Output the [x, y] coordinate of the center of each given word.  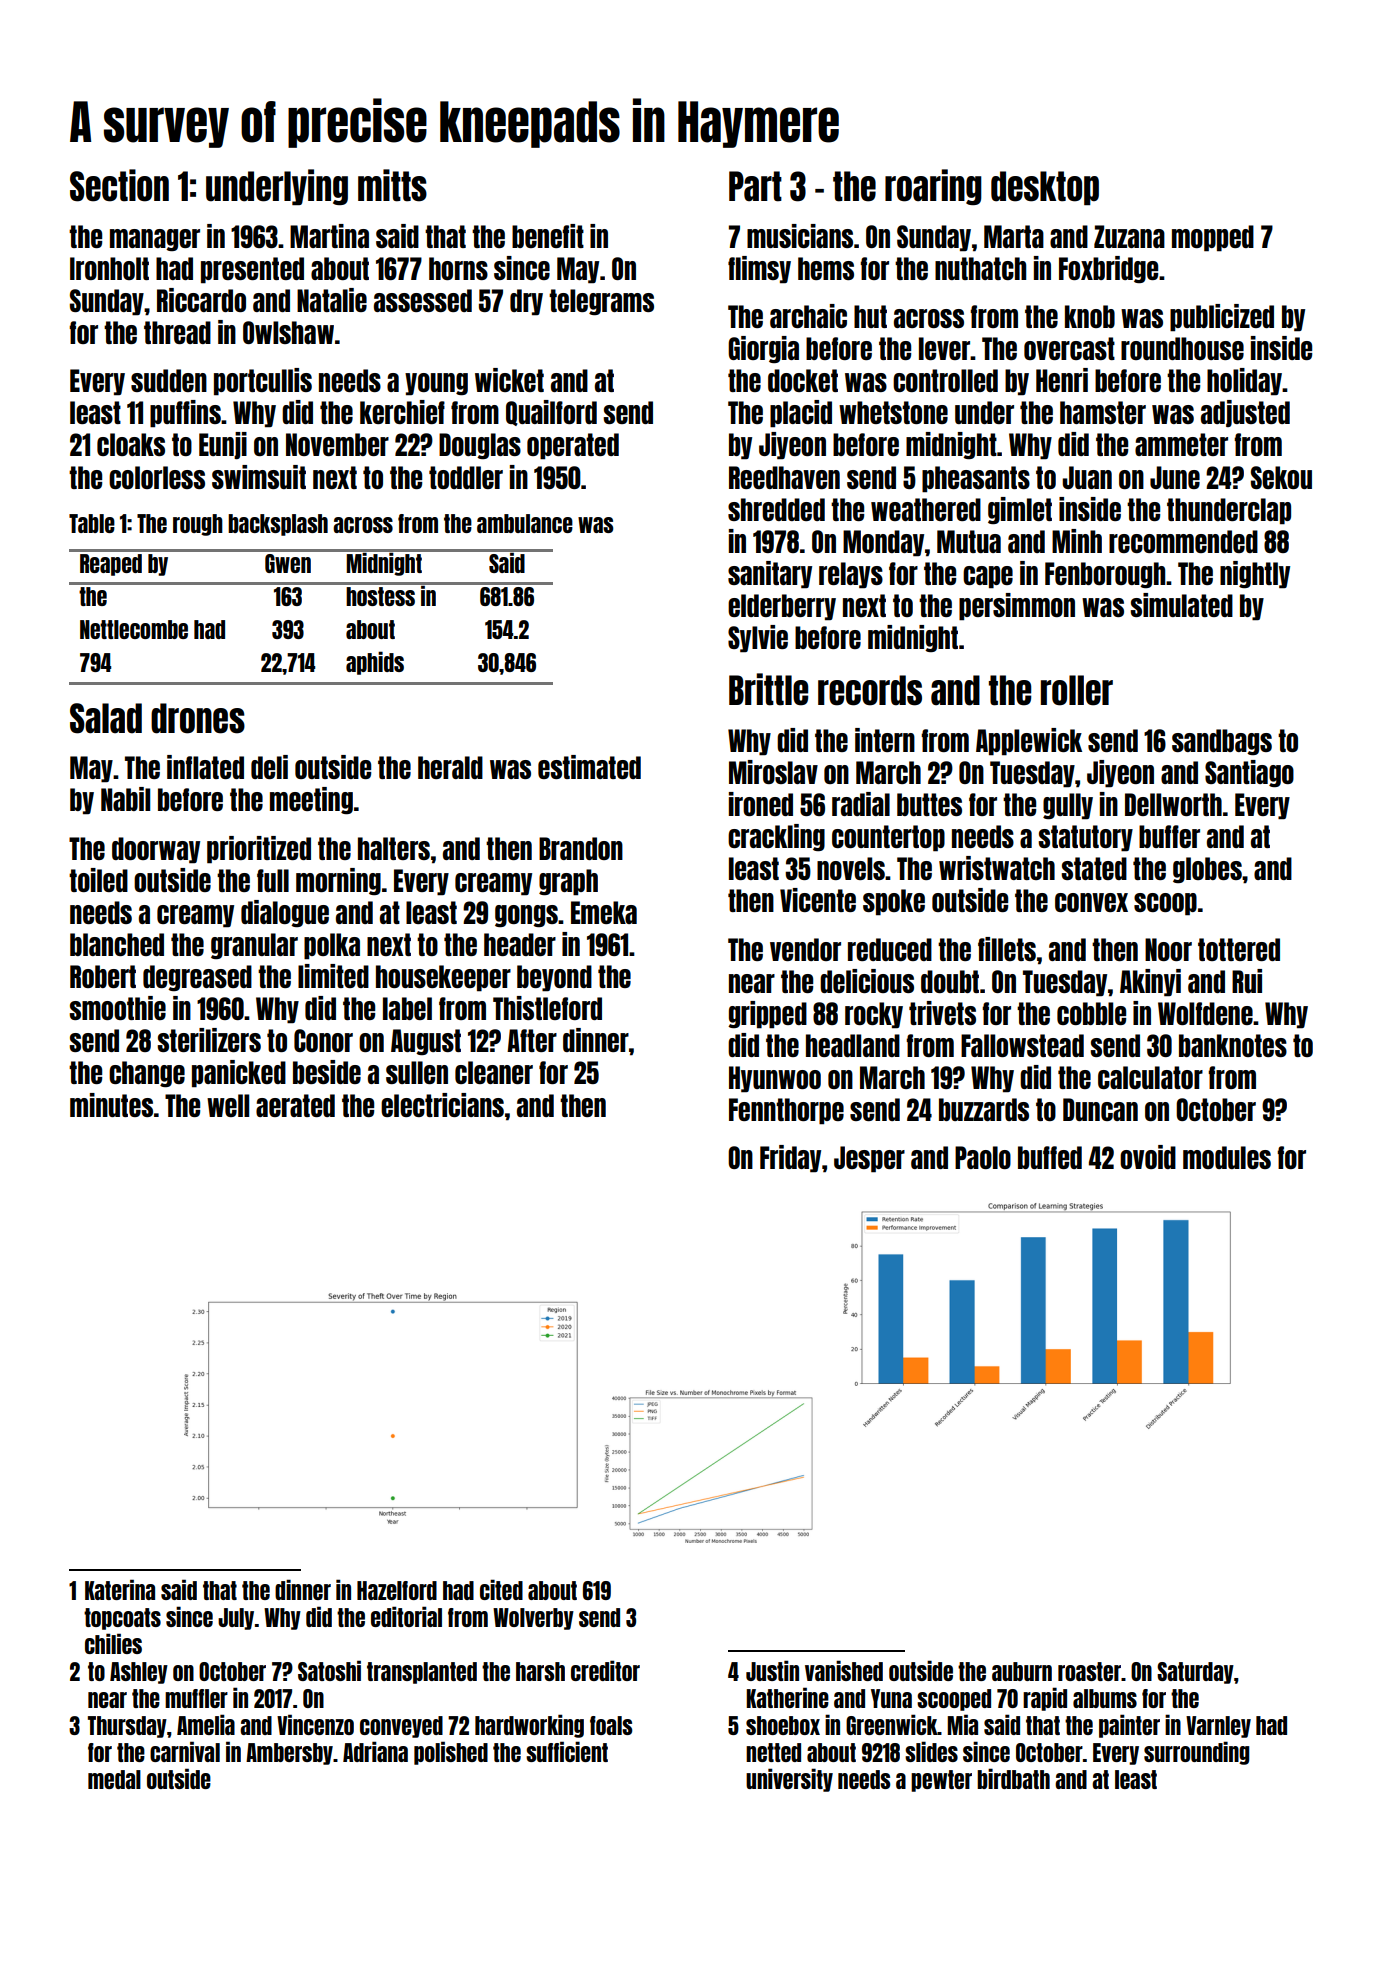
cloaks [131, 444]
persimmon [1017, 607]
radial [861, 804]
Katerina [120, 1589]
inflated [205, 767]
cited [501, 1589]
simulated [1181, 605]
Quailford [551, 413]
